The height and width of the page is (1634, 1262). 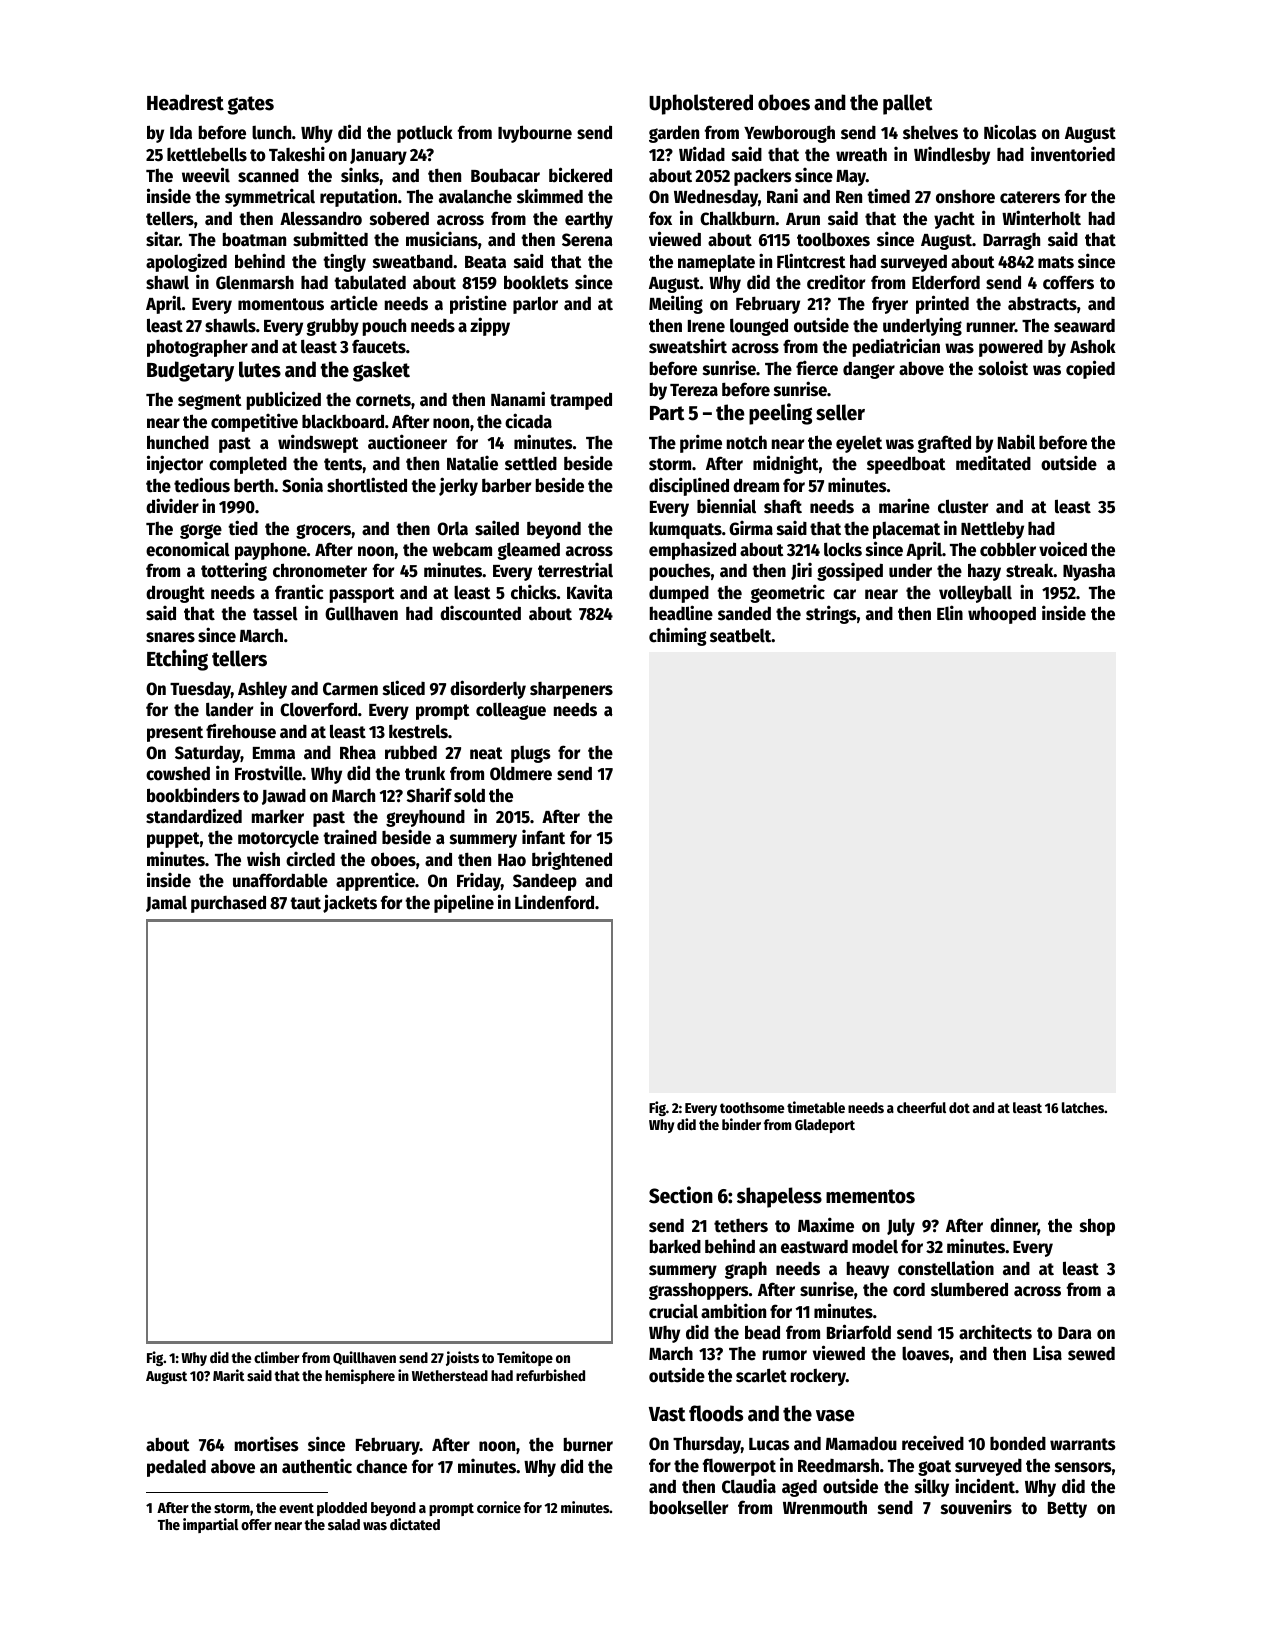 I want to click on jackets, so click(x=350, y=903).
